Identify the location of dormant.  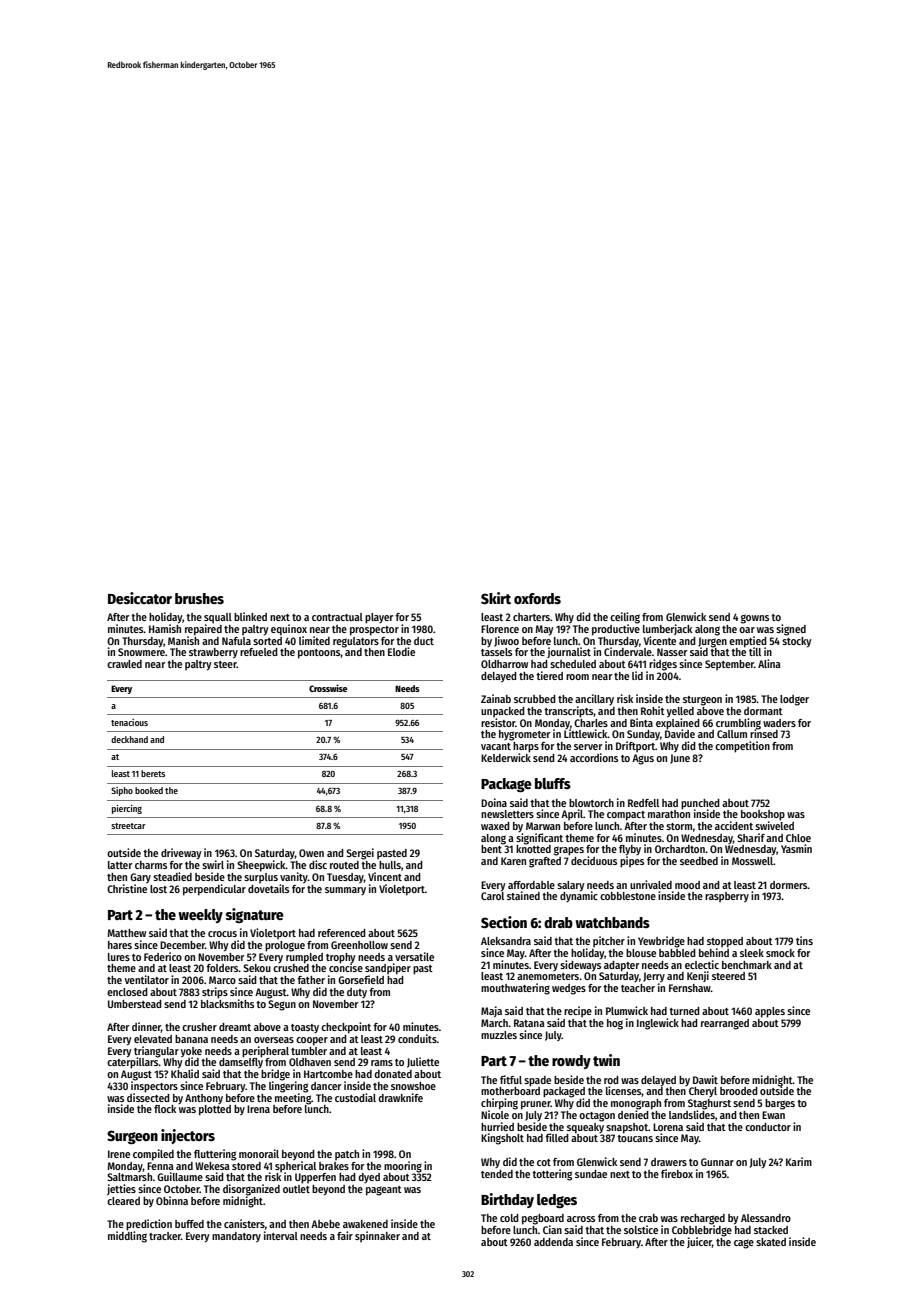
(763, 711).
